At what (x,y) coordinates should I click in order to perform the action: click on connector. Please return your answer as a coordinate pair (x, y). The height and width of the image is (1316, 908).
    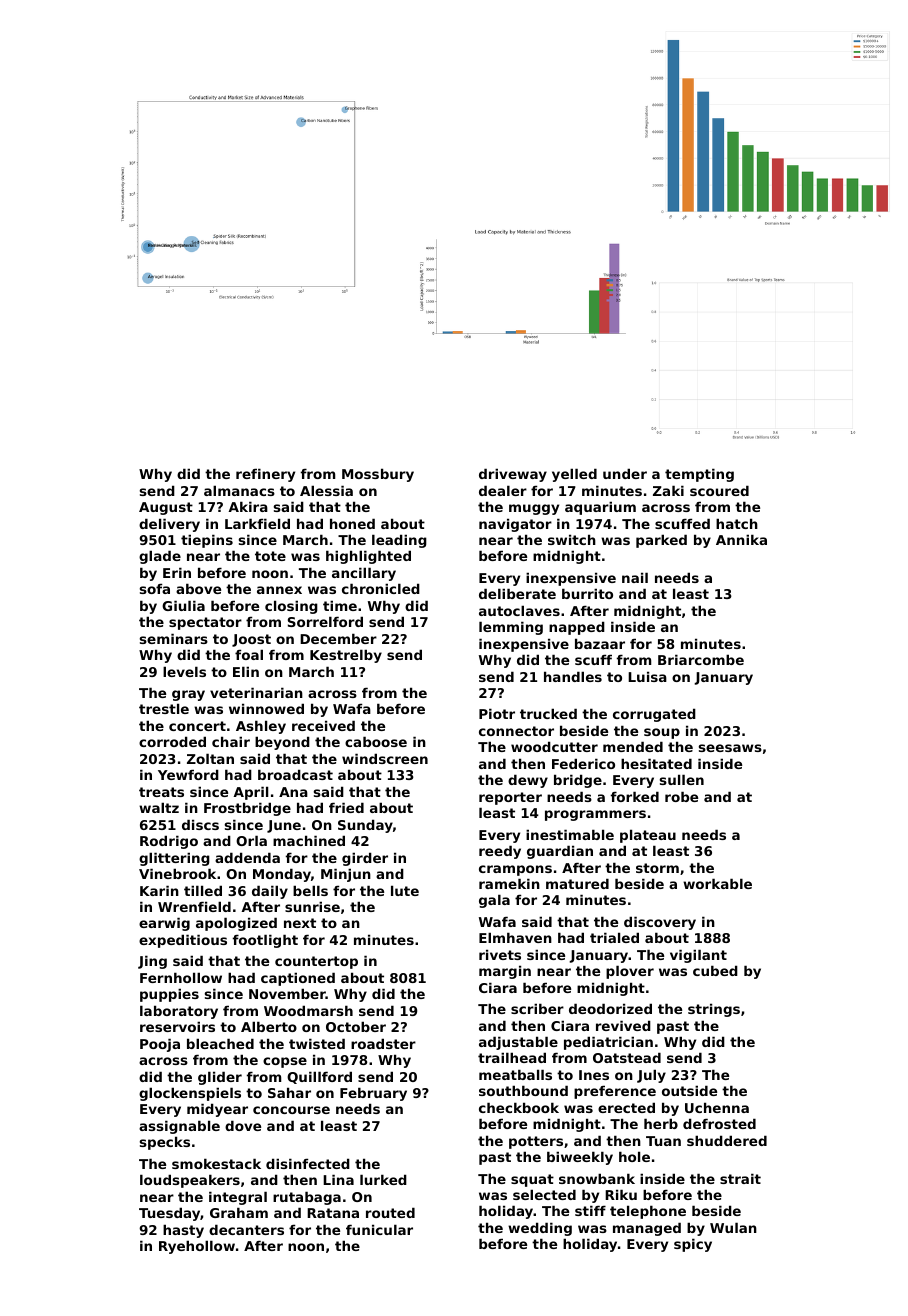
    Looking at the image, I should click on (516, 731).
